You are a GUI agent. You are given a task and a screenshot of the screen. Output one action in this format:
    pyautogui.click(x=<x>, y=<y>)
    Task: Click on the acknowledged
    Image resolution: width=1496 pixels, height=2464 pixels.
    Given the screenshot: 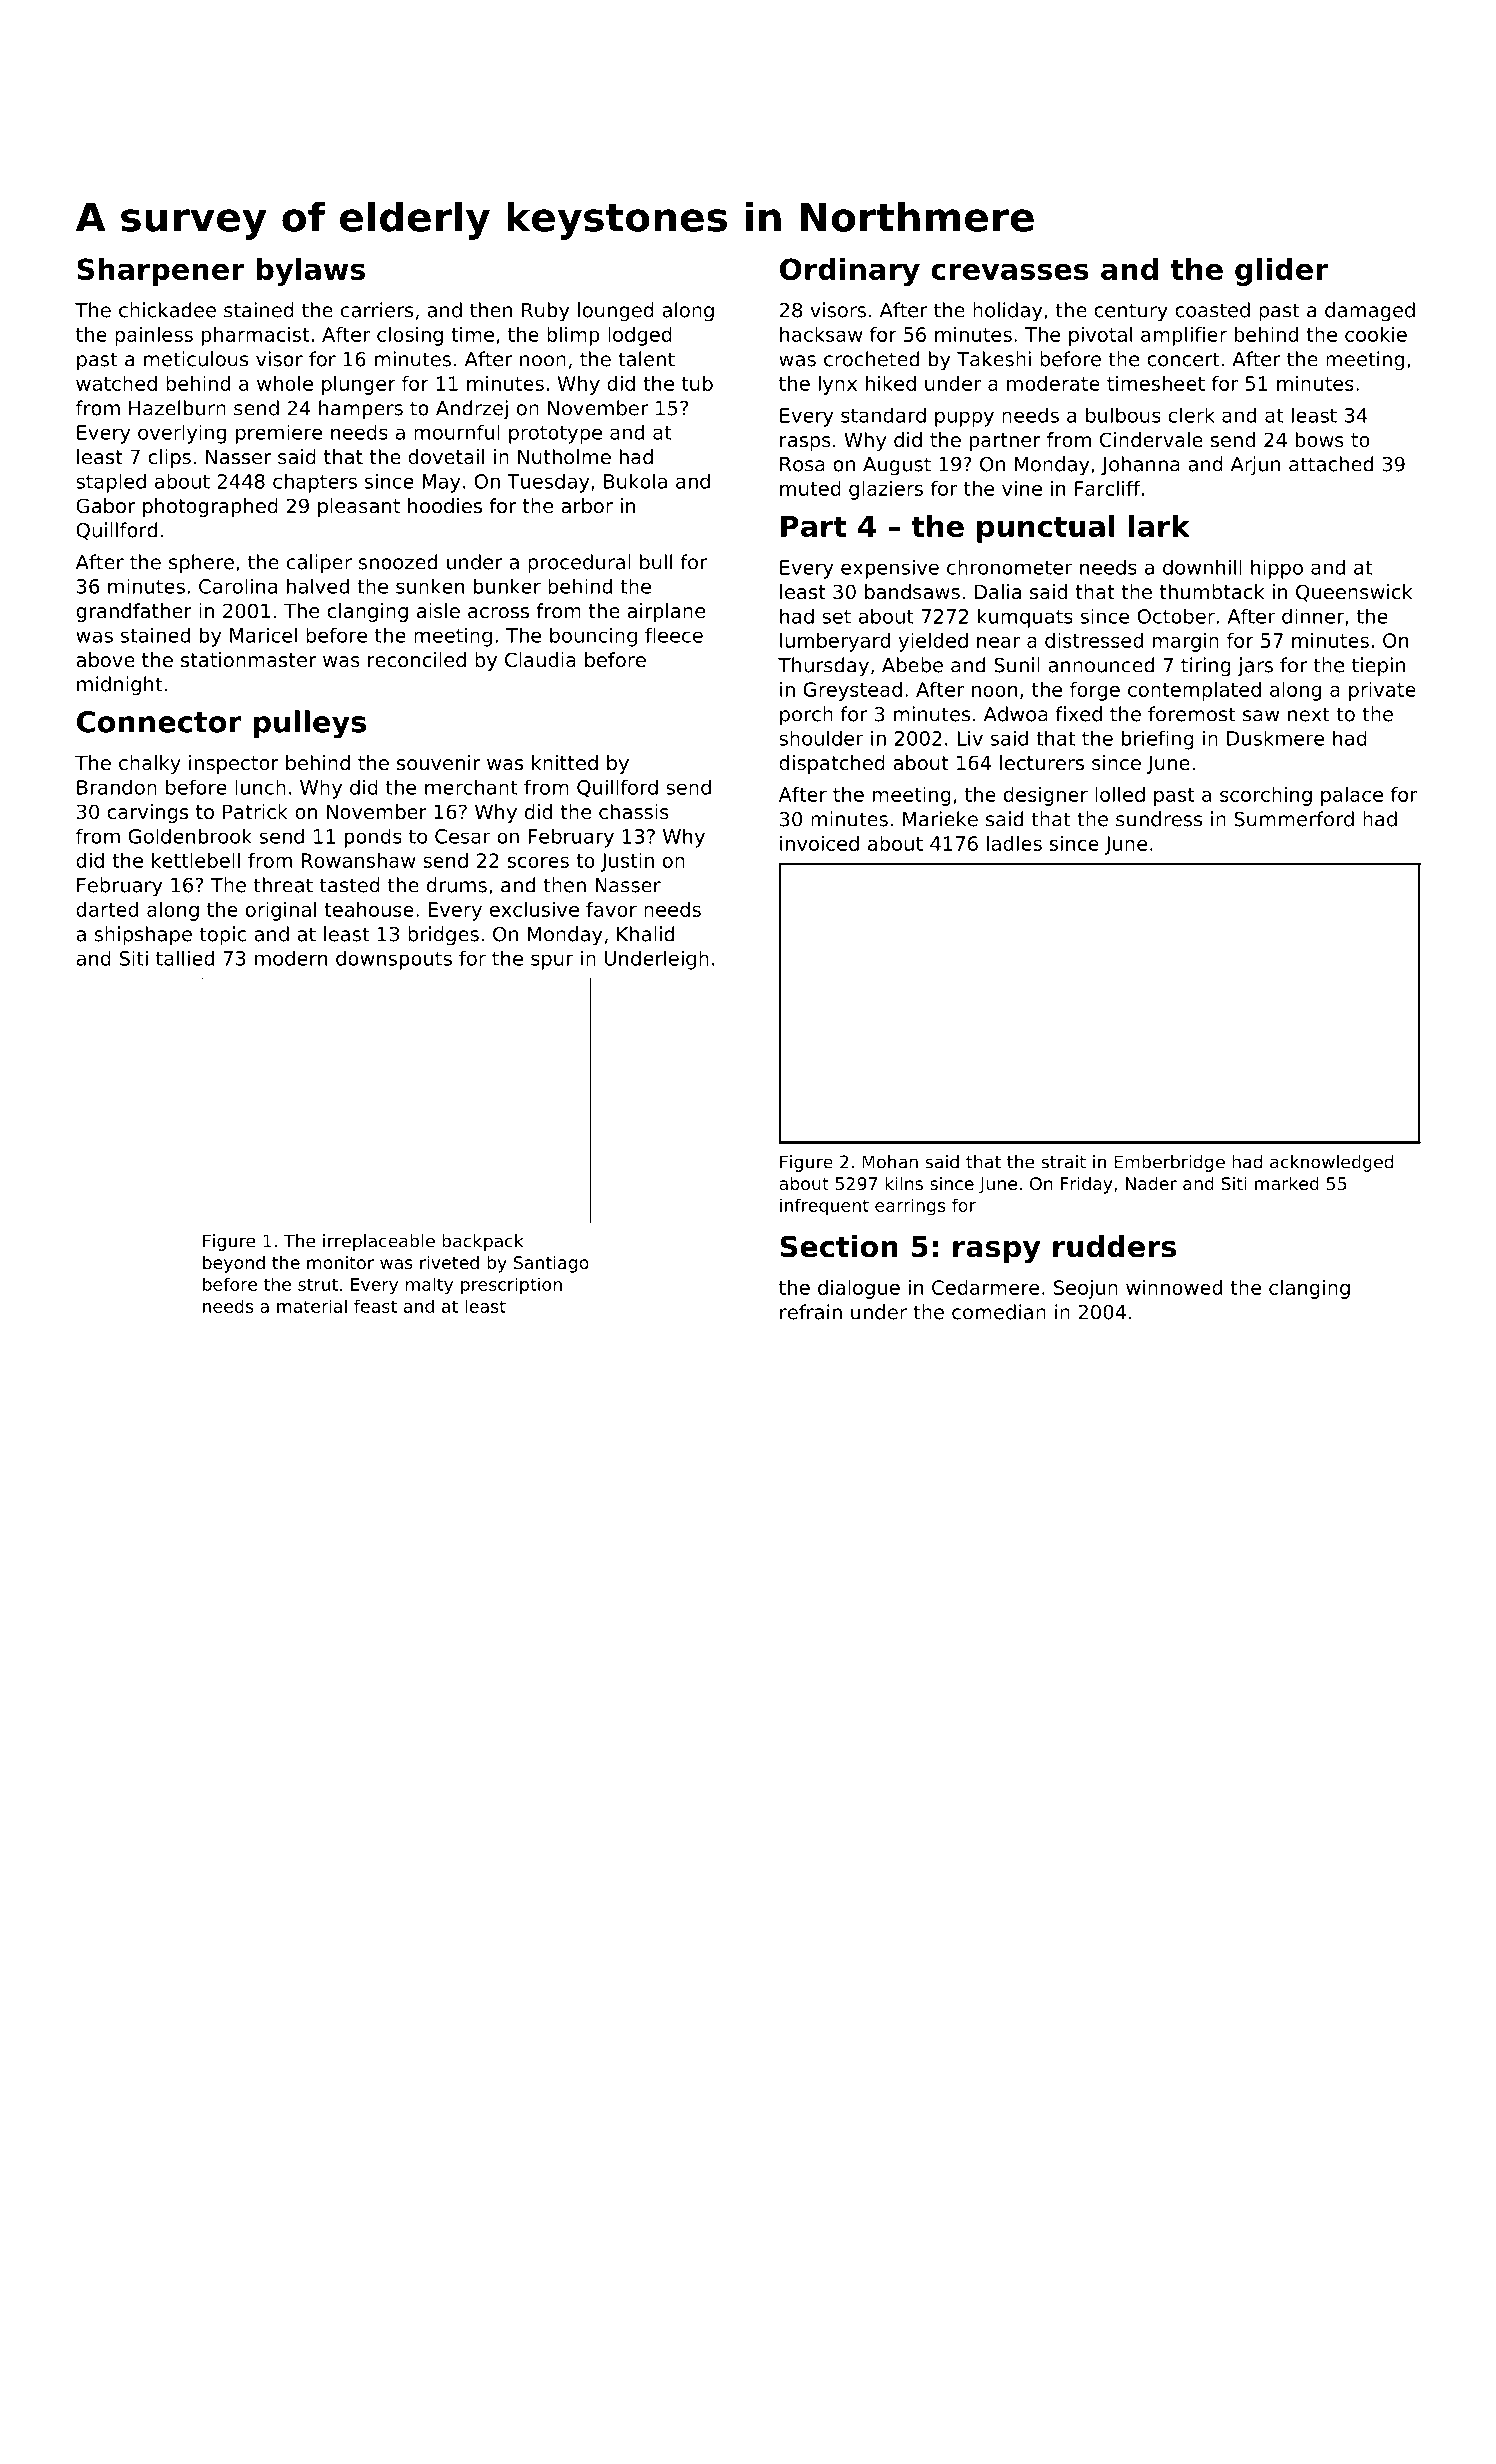 What is the action you would take?
    pyautogui.click(x=1331, y=1163)
